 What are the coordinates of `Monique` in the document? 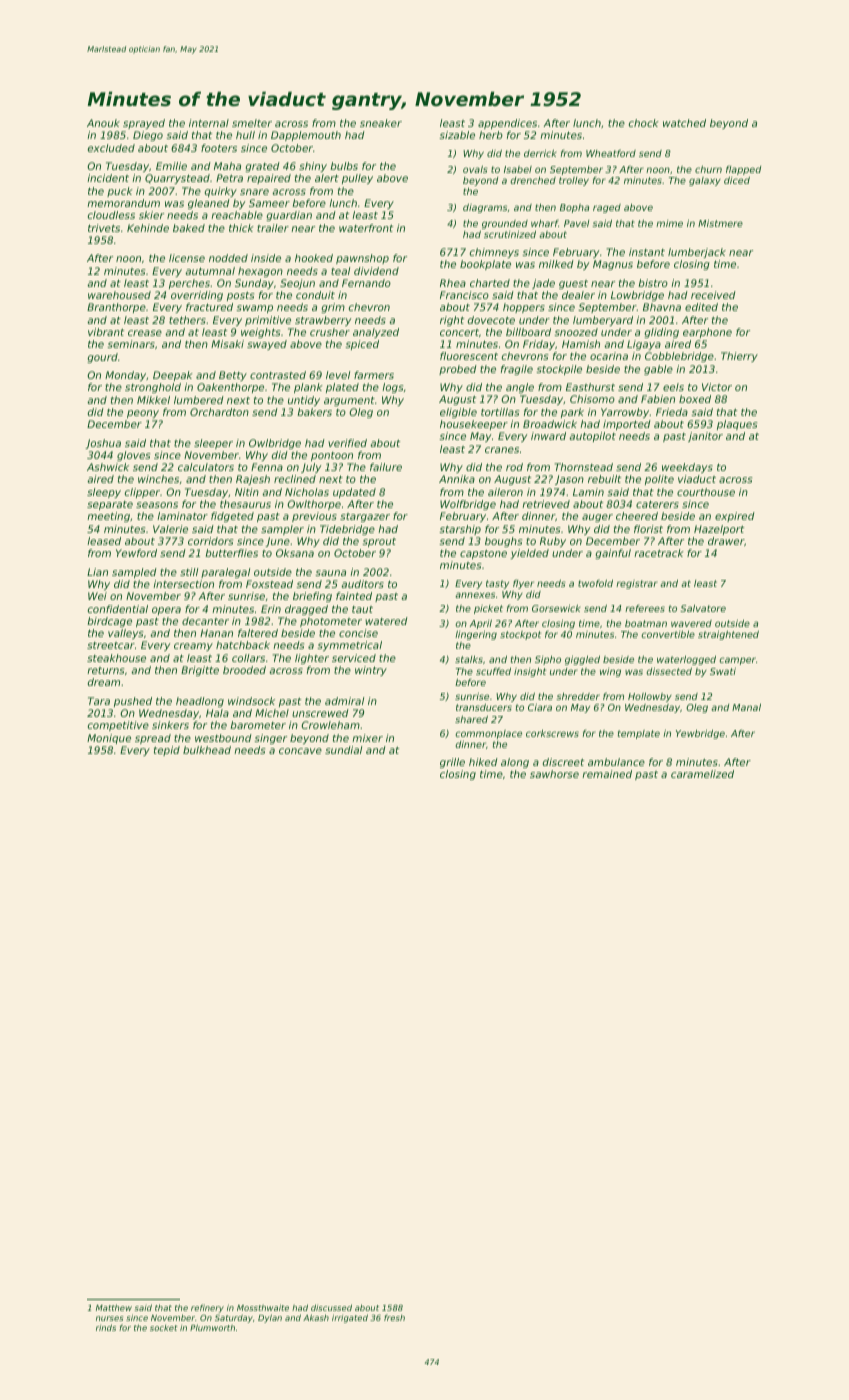 It's located at (109, 739).
